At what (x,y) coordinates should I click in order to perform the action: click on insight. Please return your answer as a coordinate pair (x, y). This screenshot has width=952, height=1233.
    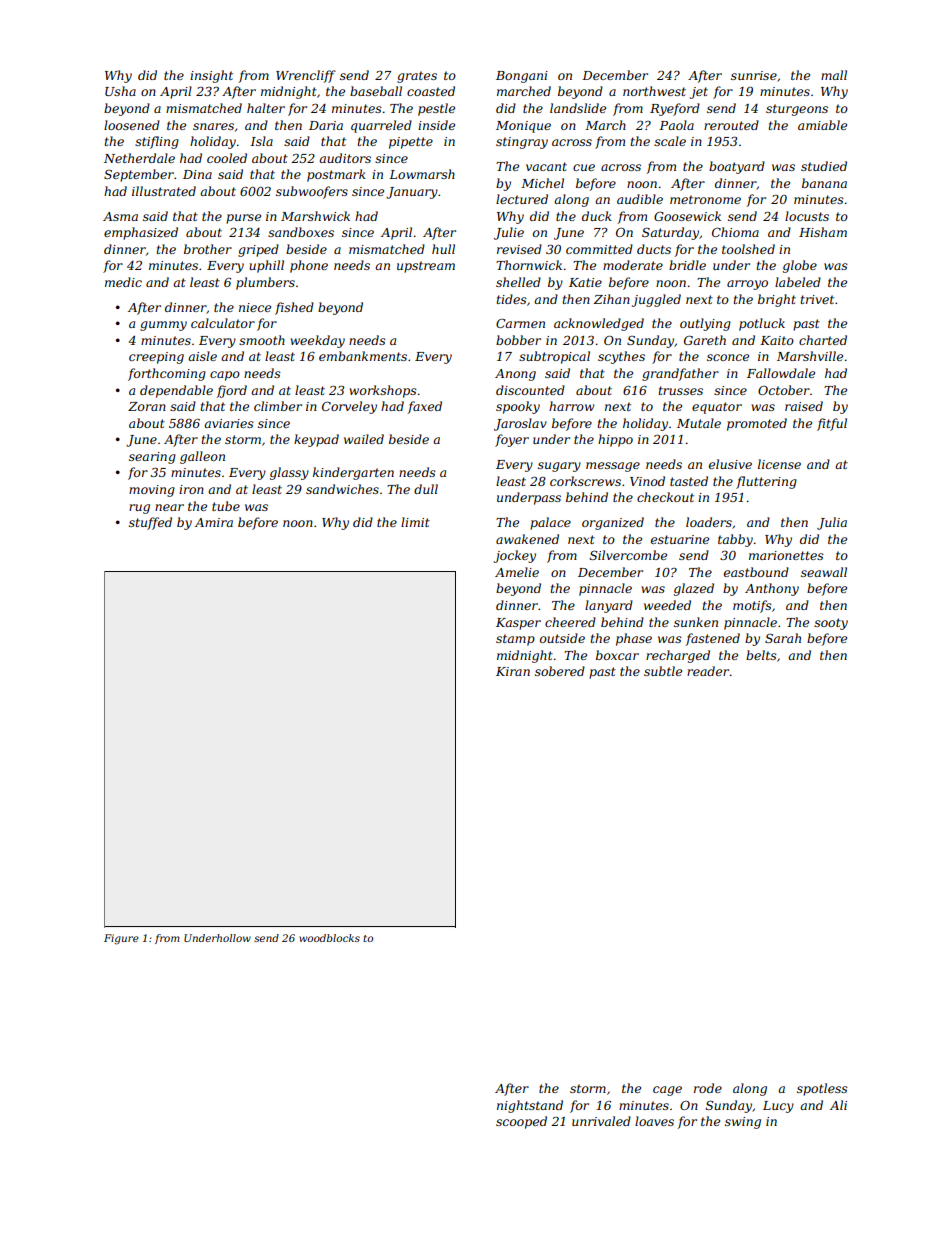
    Looking at the image, I should click on (211, 76).
